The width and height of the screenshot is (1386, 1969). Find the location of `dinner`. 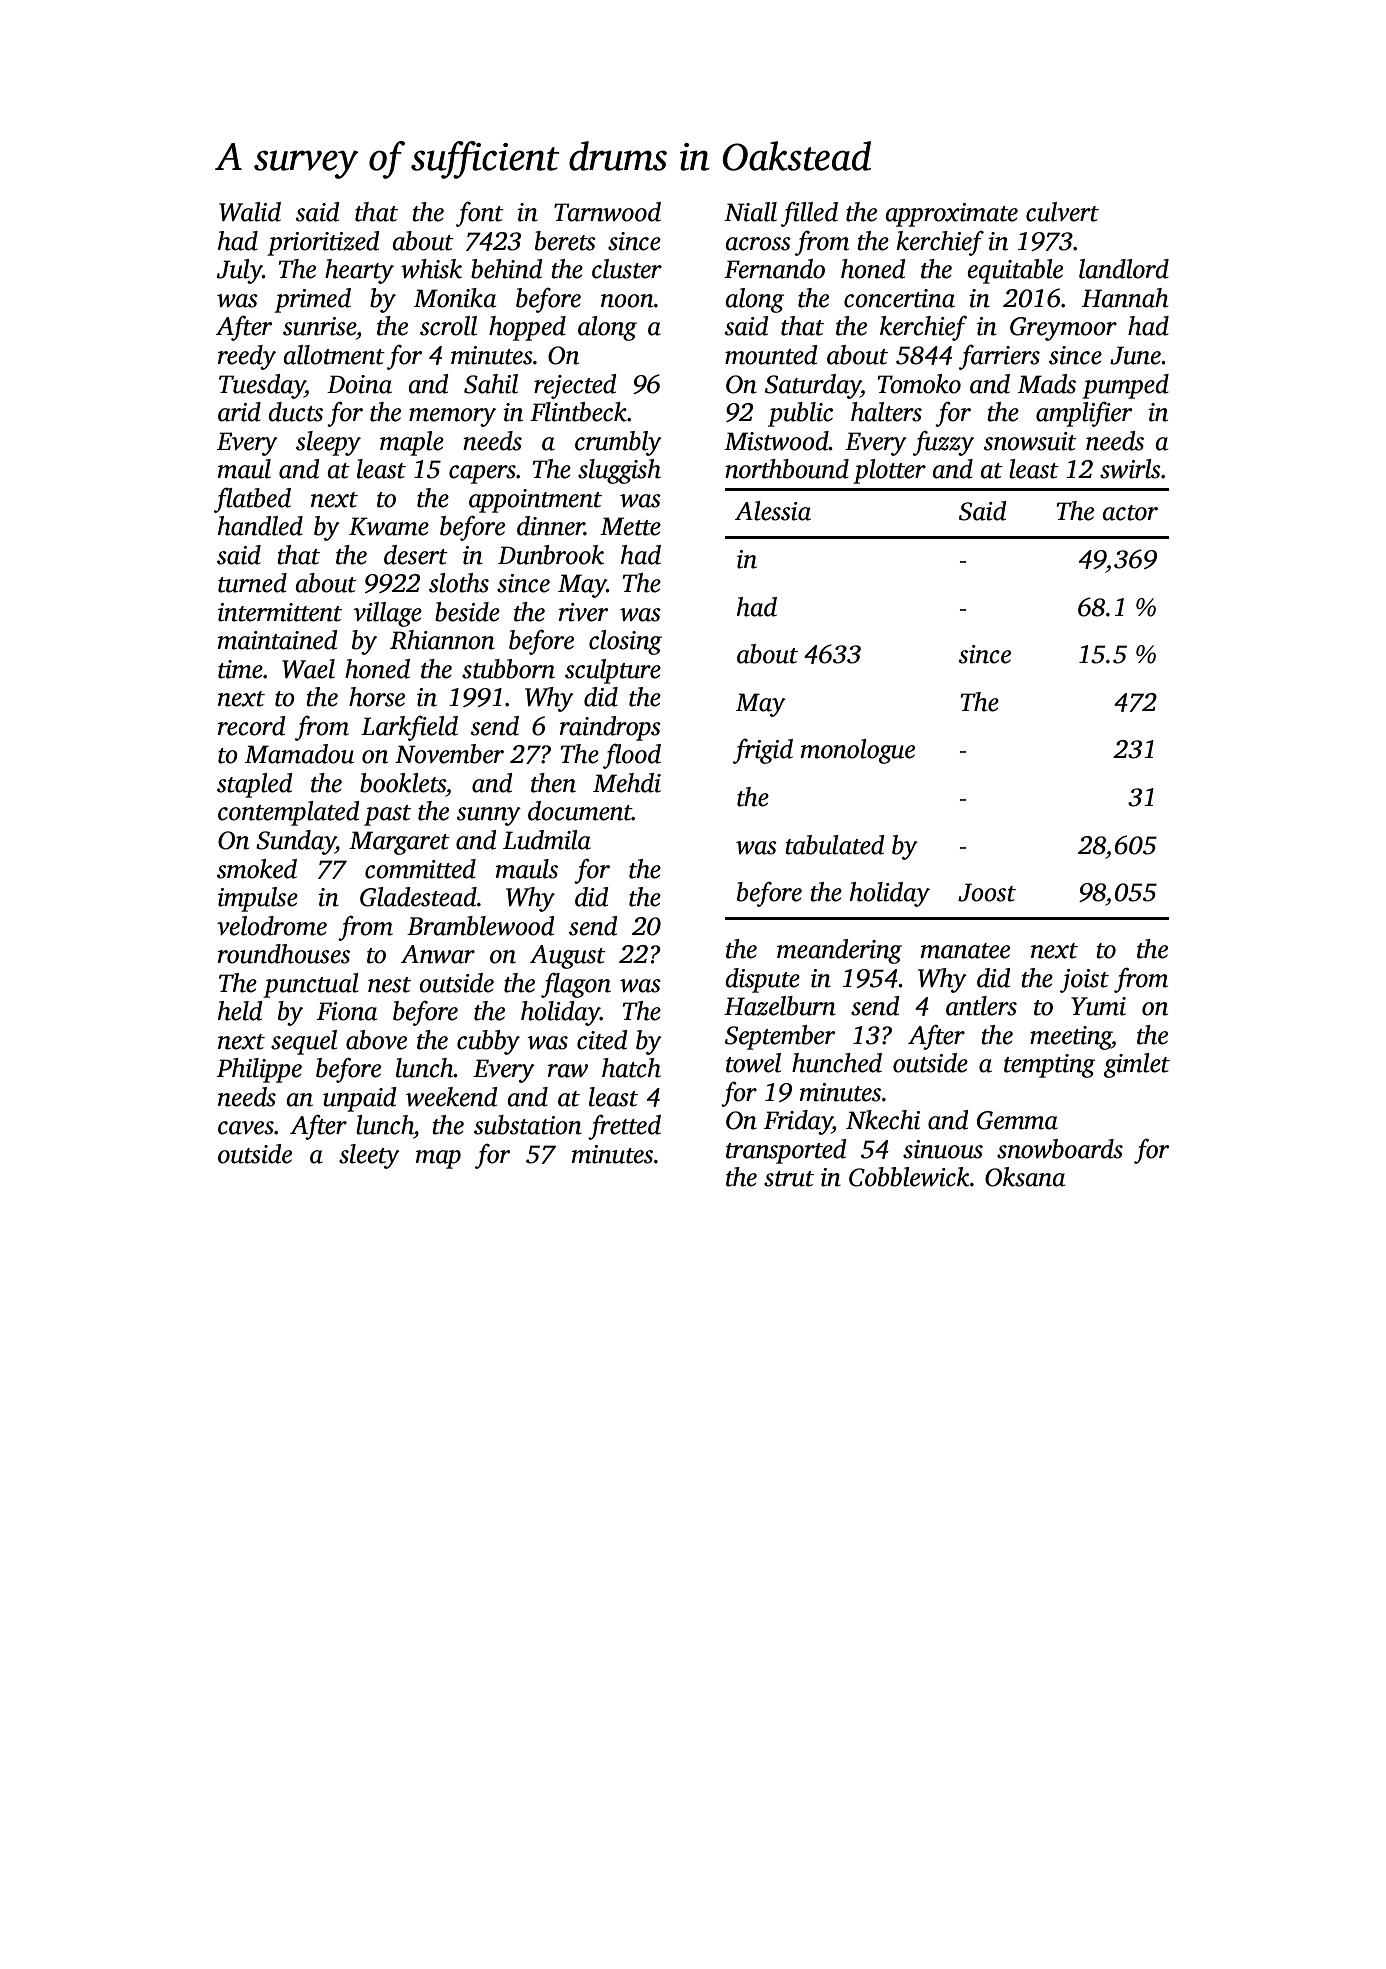

dinner is located at coordinates (551, 526).
